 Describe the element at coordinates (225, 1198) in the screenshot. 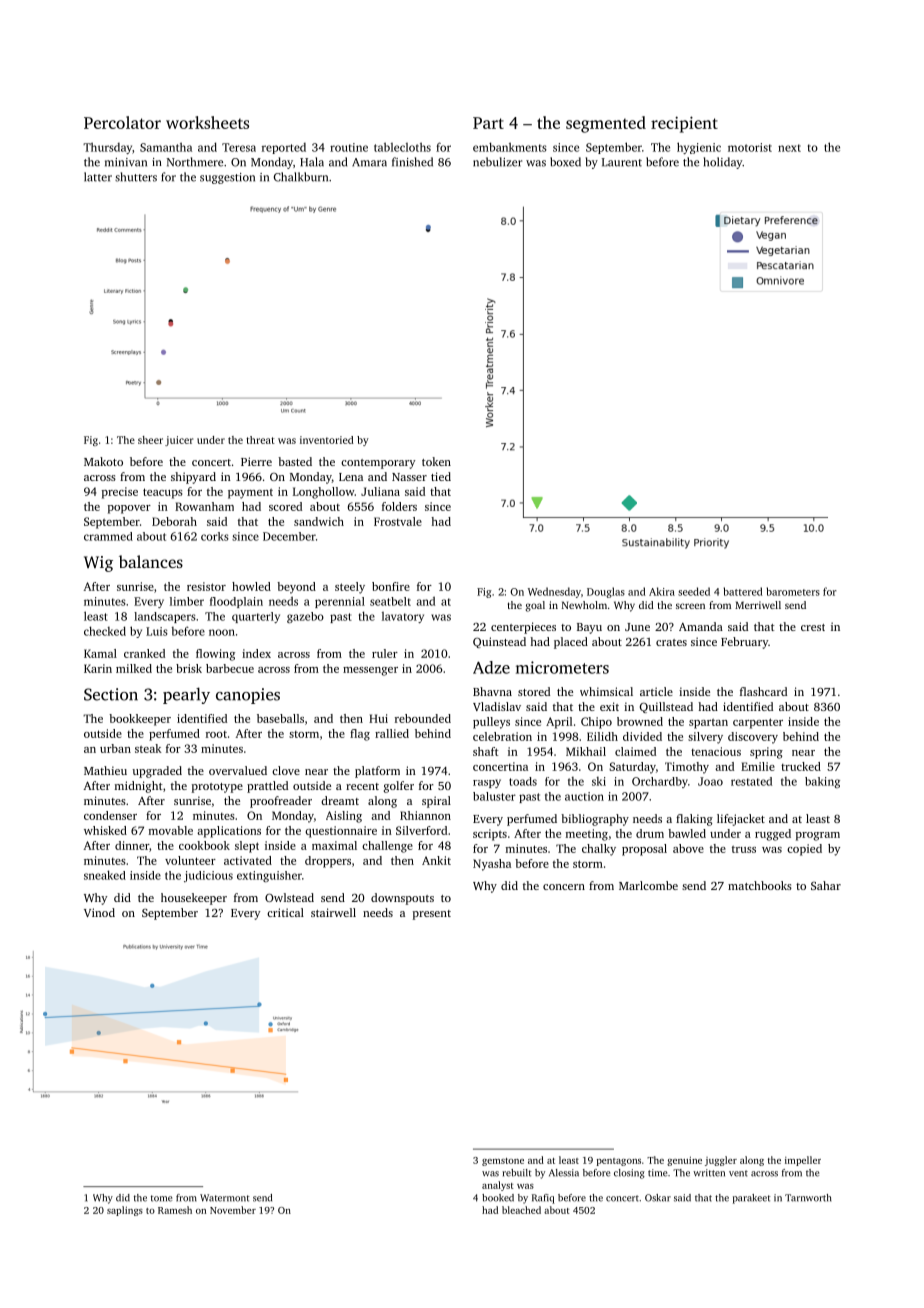

I see `Watermont` at that location.
